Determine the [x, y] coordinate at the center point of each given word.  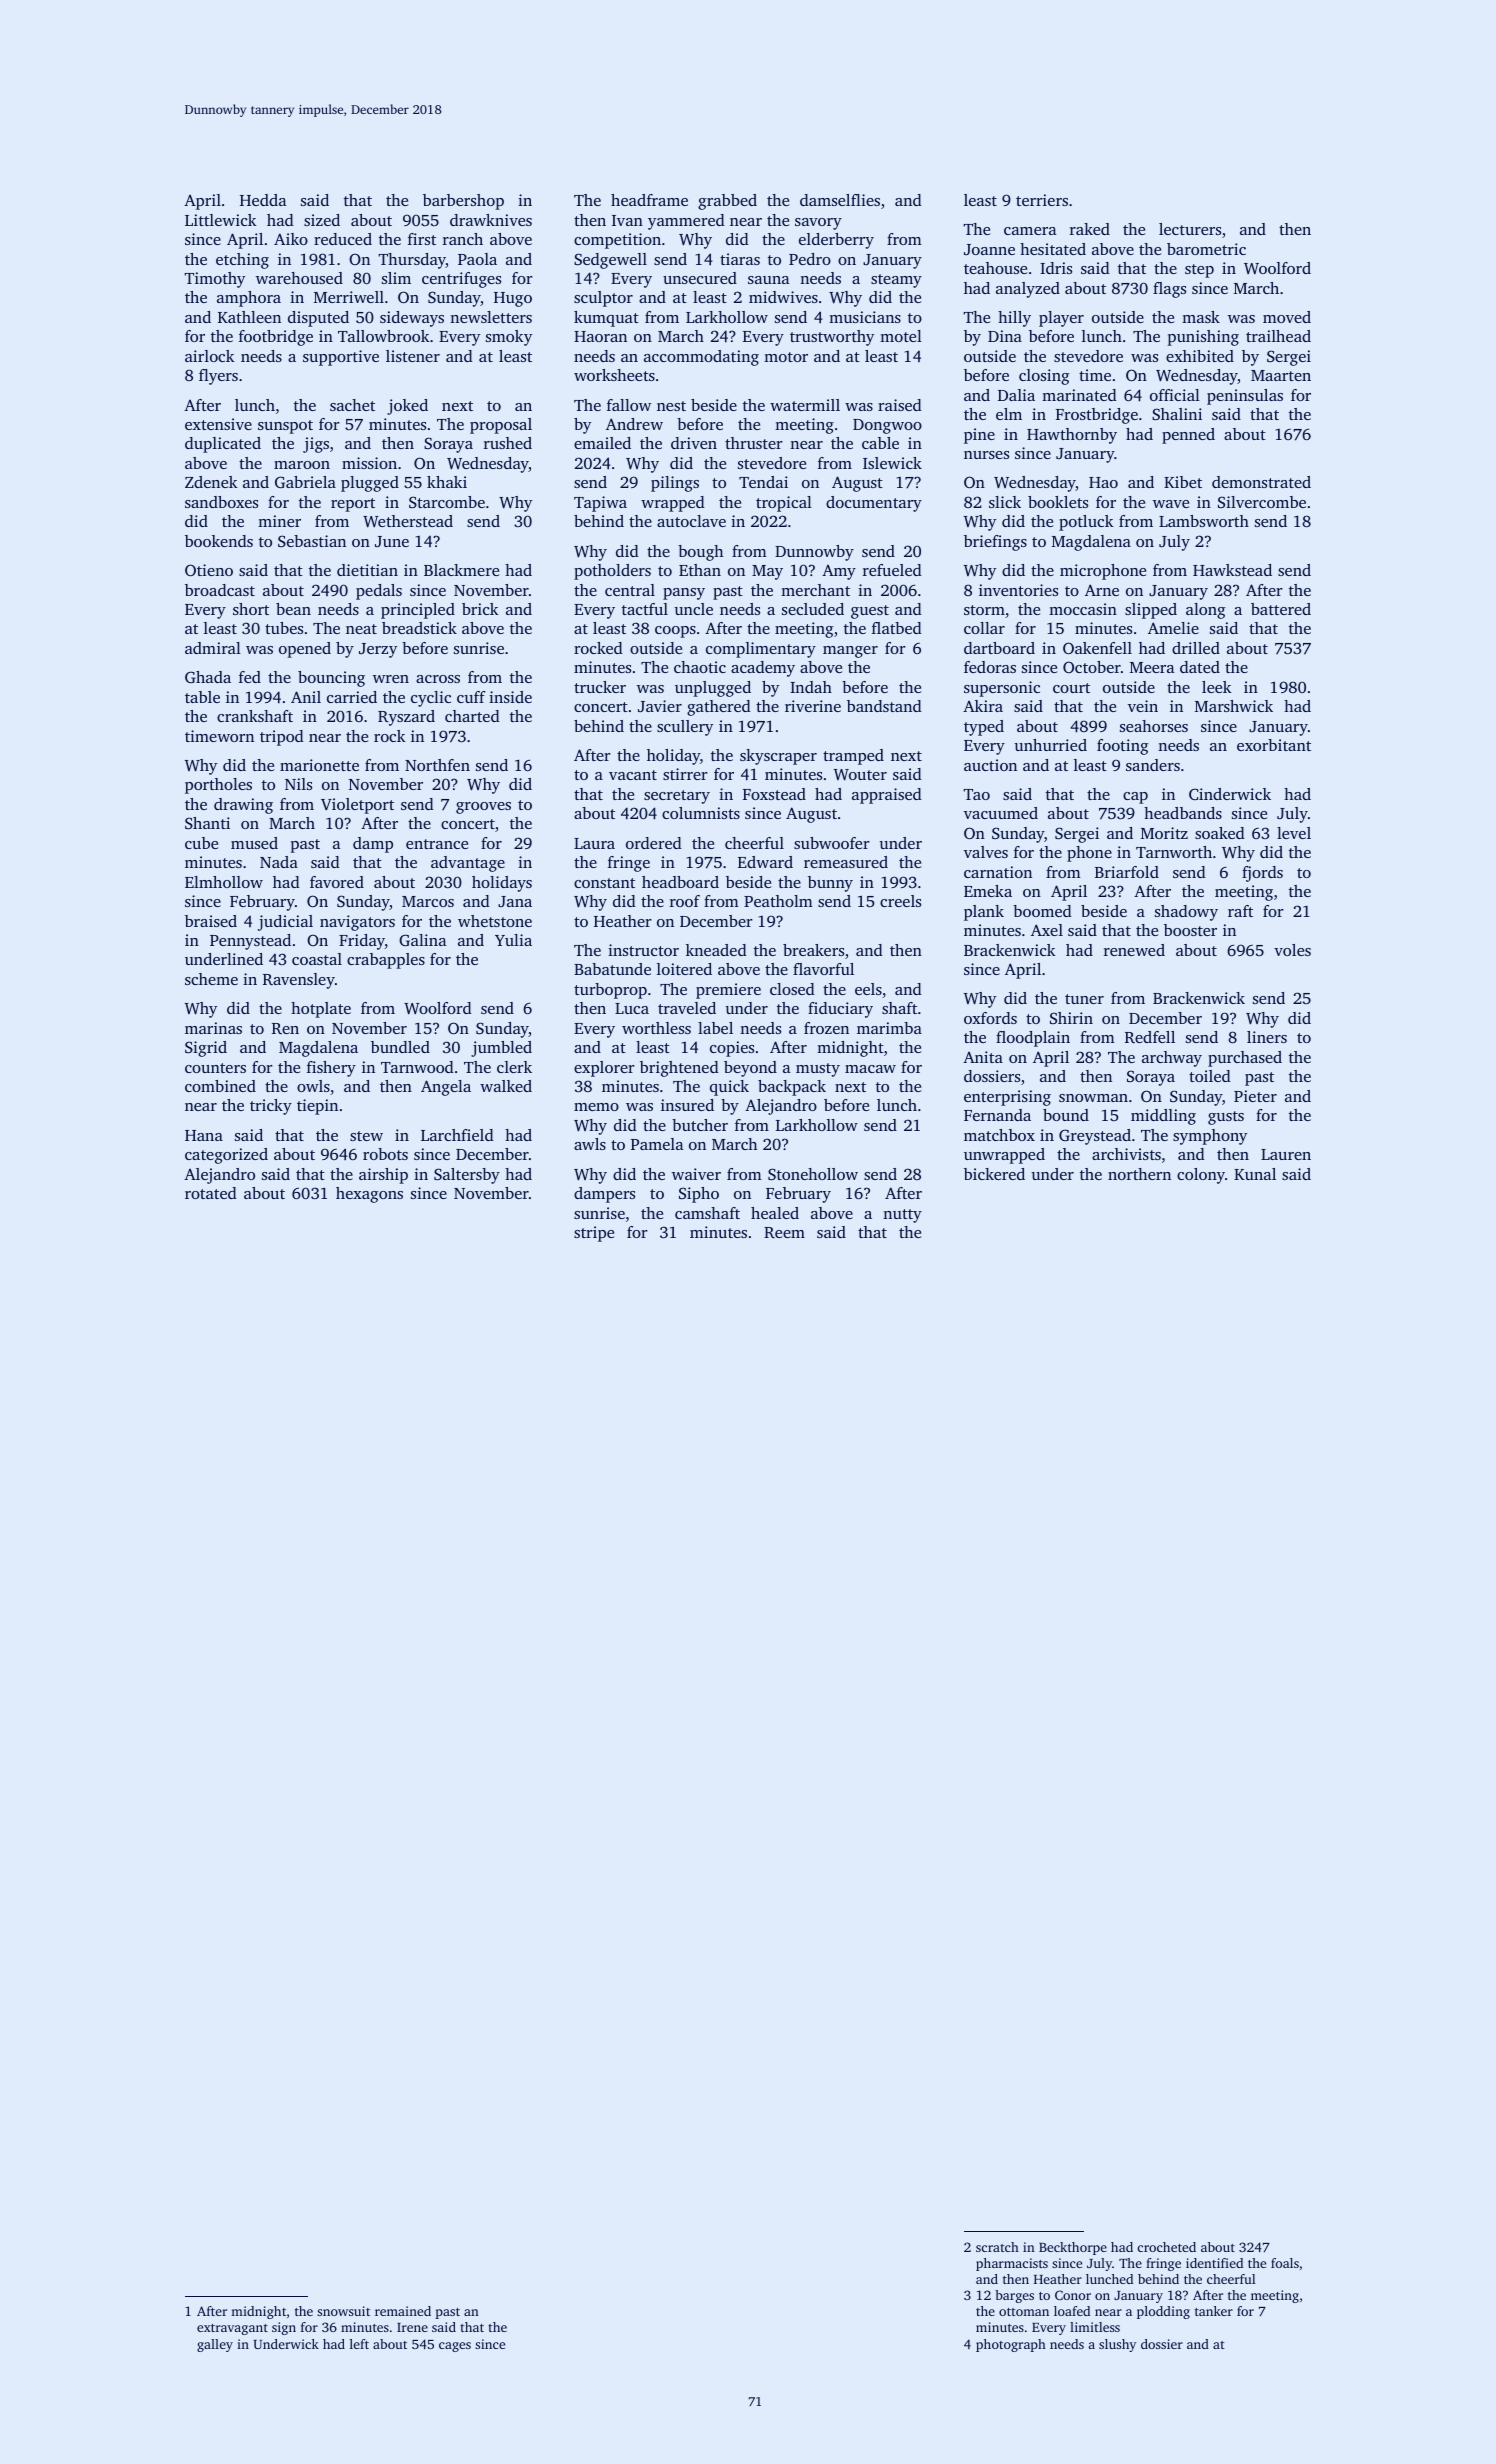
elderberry [836, 241]
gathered [719, 708]
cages [455, 2347]
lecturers [1190, 229]
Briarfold [1127, 872]
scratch [997, 2247]
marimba [889, 1028]
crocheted [1166, 2247]
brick [480, 609]
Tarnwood [417, 1067]
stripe [594, 1234]
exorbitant [1274, 745]
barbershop [463, 202]
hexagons [369, 1195]
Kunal [1255, 1174]
